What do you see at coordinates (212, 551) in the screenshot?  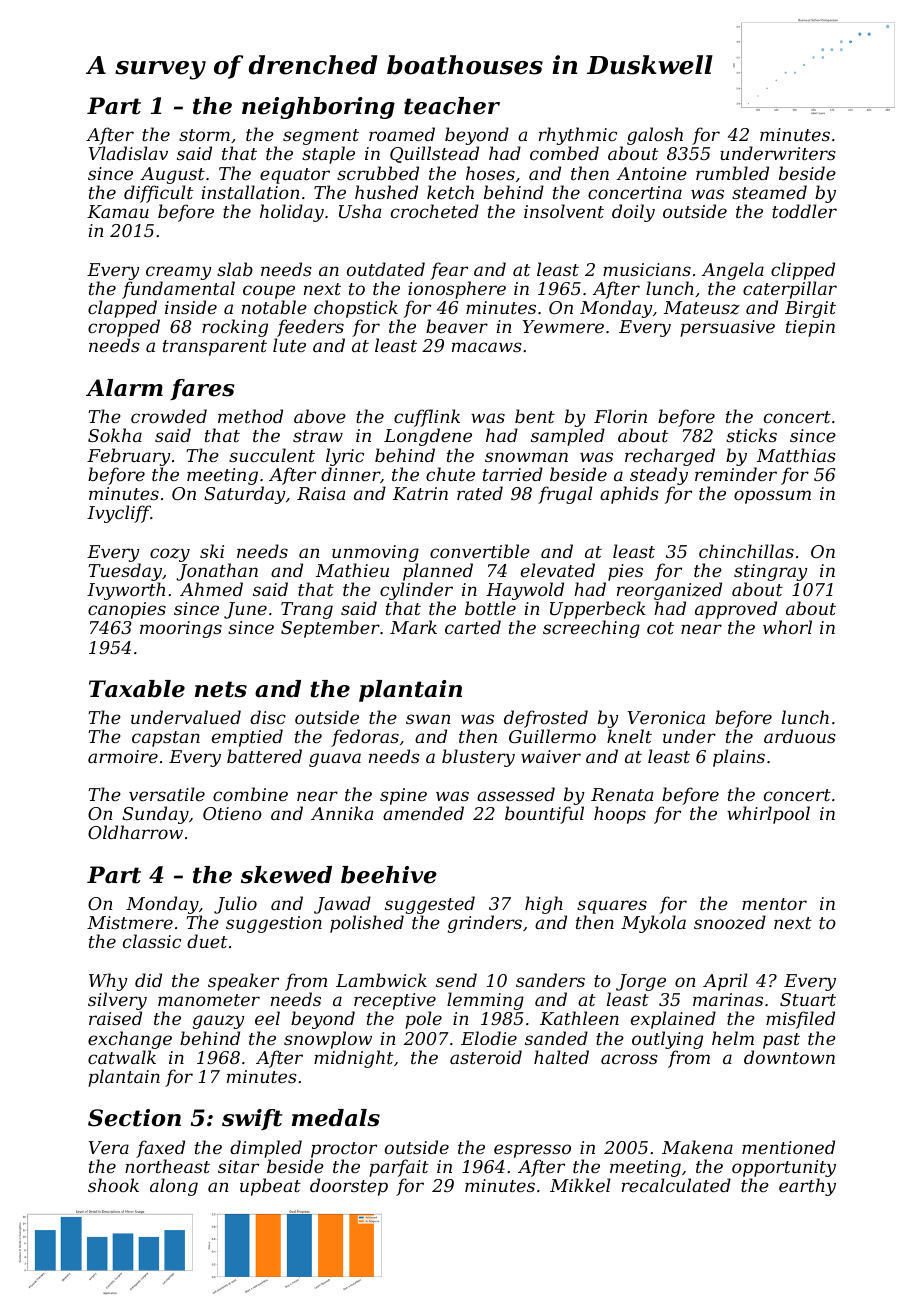 I see `ski` at bounding box center [212, 551].
